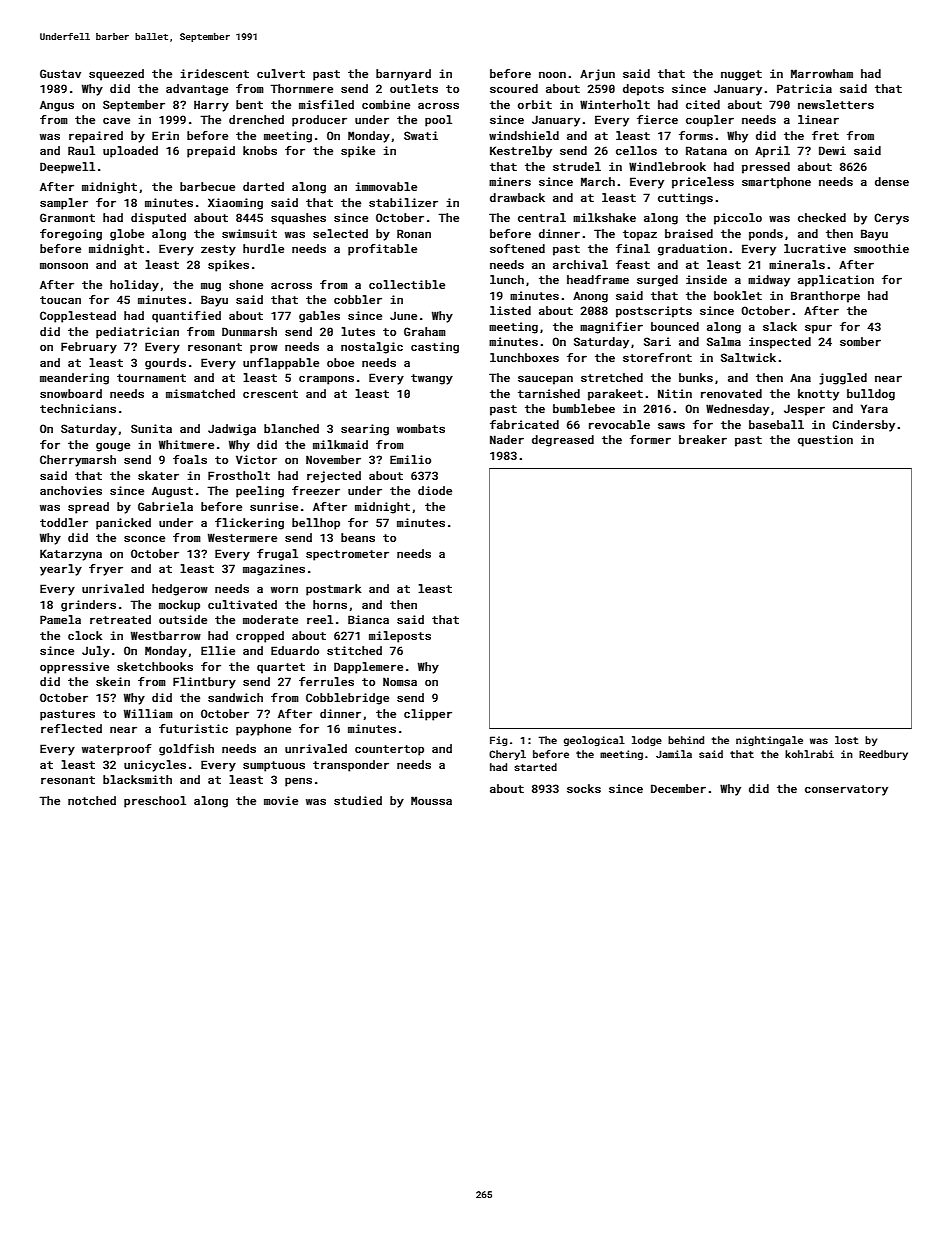 This document has width=952, height=1233. What do you see at coordinates (678, 788) in the document?
I see `December` at bounding box center [678, 788].
